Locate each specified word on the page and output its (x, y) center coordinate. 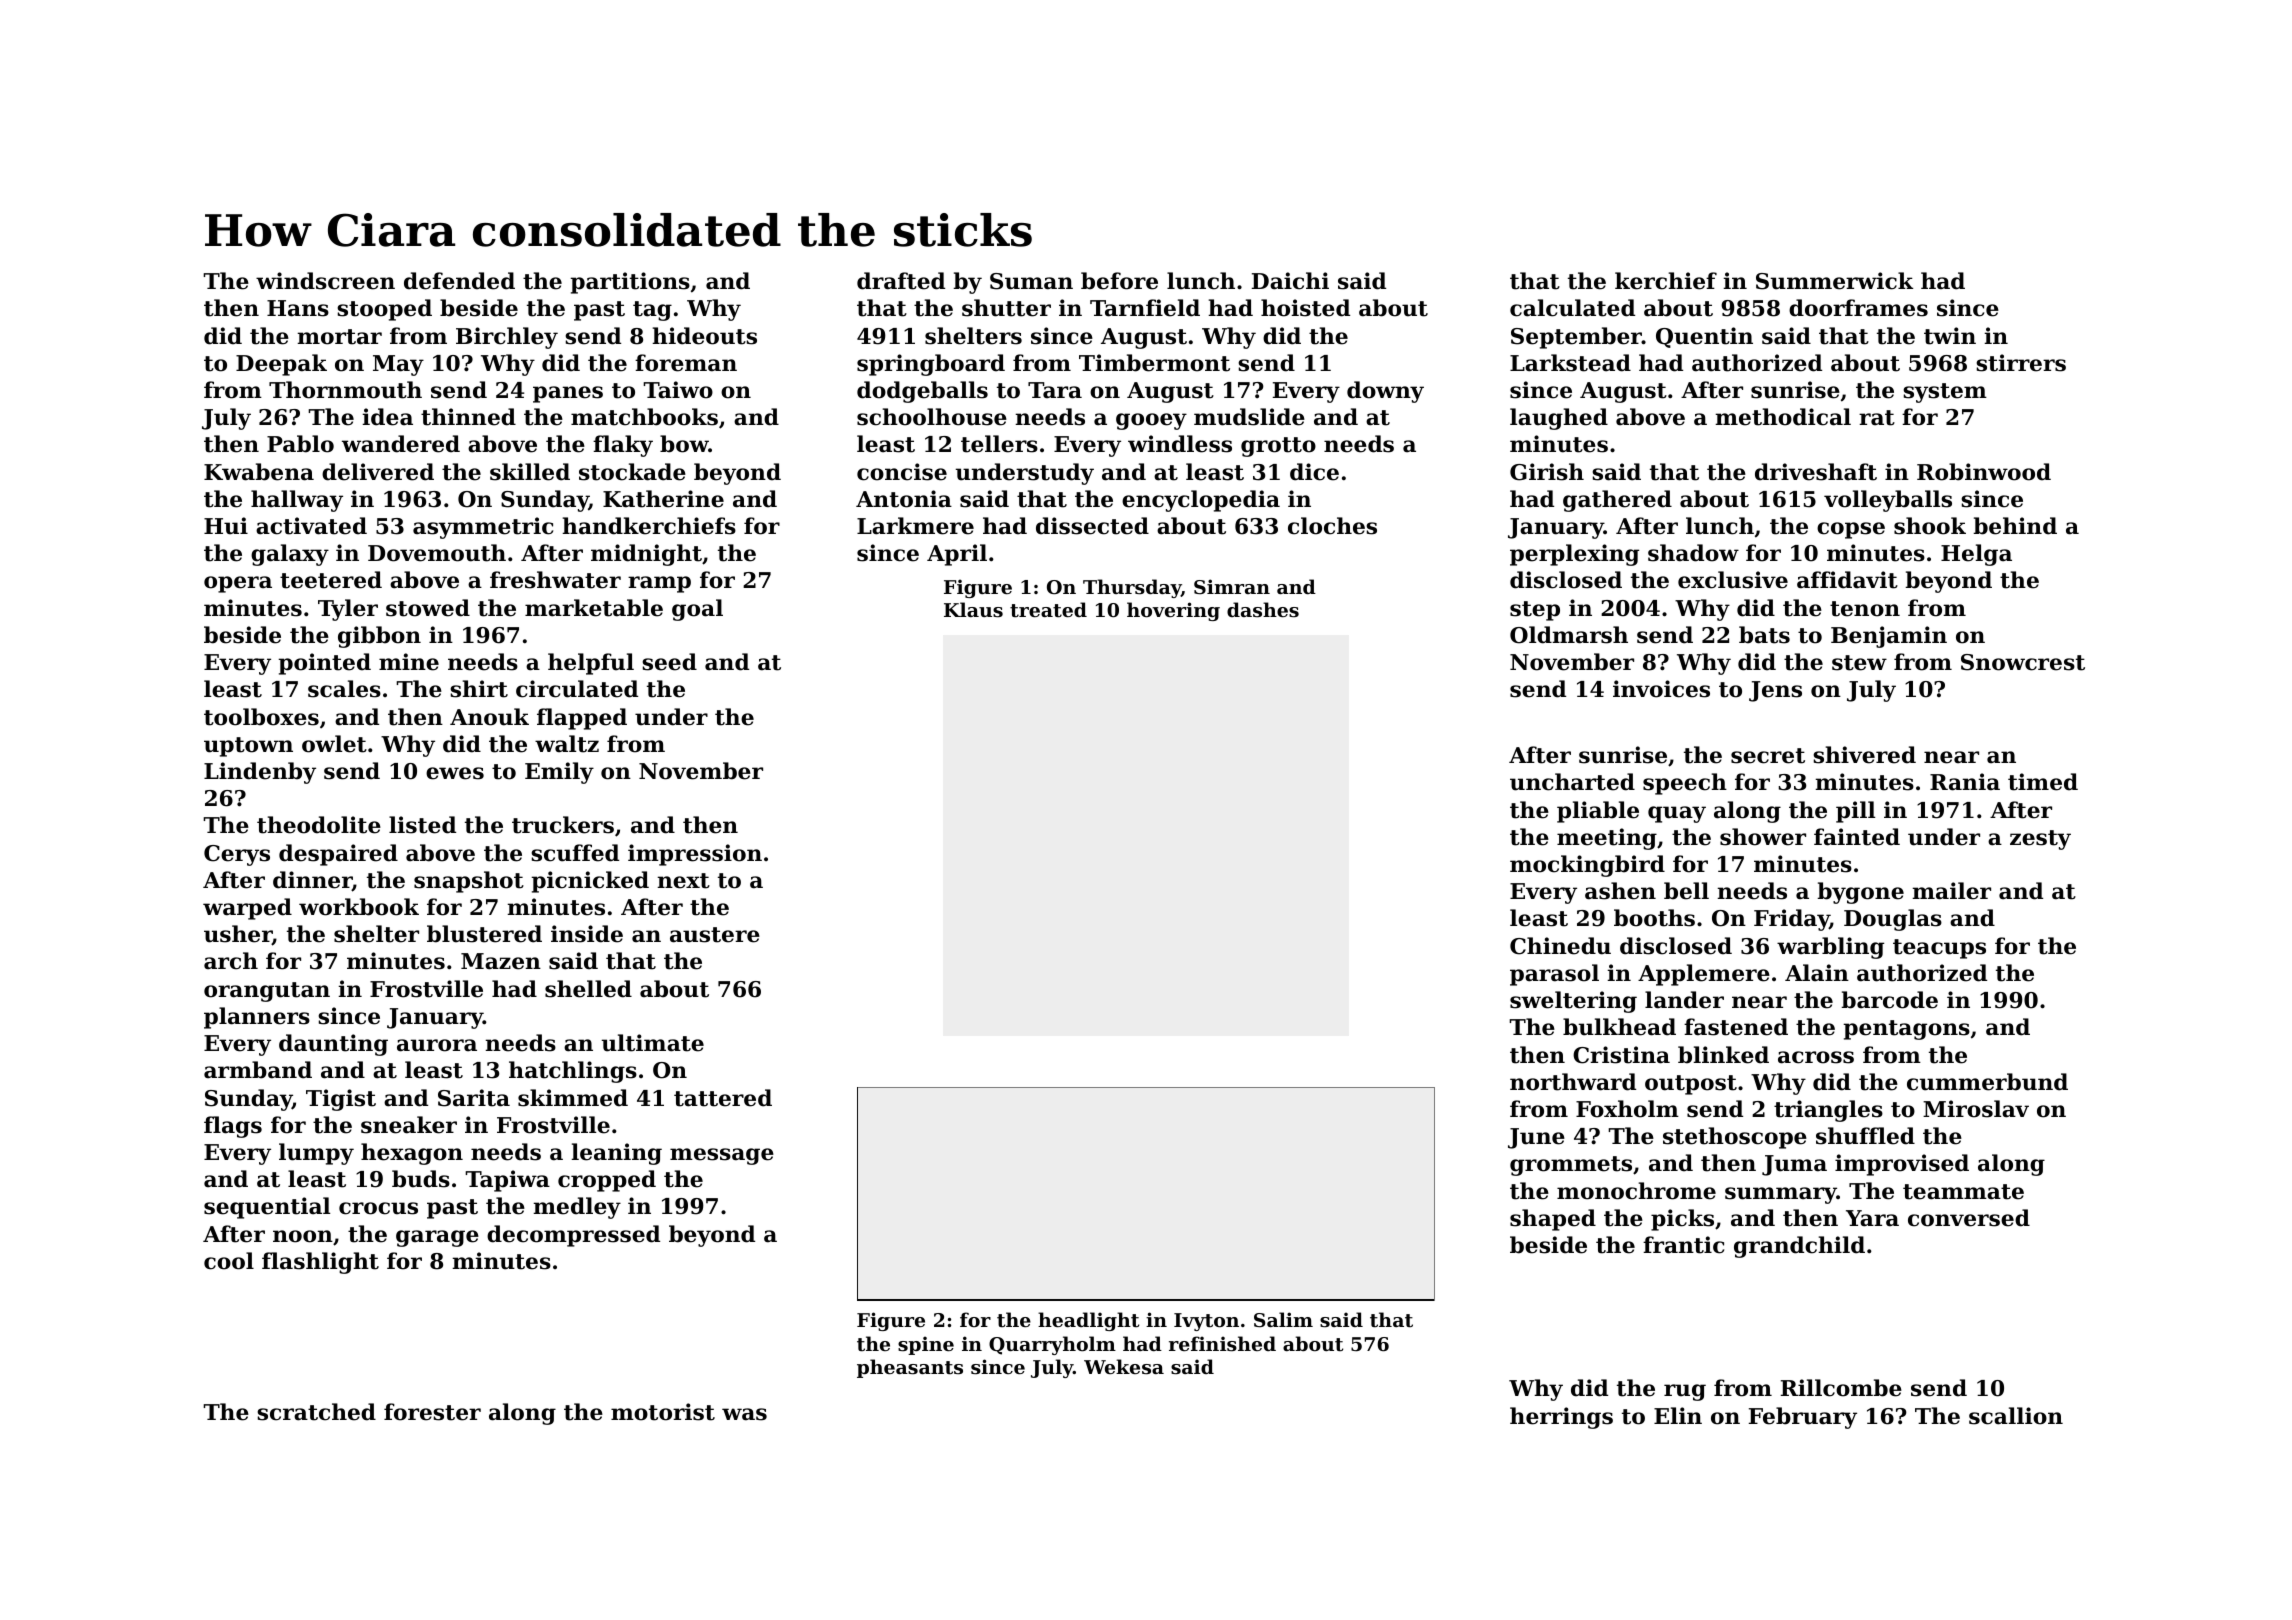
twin (1950, 336)
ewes (455, 773)
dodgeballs (922, 392)
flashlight (320, 1263)
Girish (1547, 472)
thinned (468, 417)
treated (1048, 610)
